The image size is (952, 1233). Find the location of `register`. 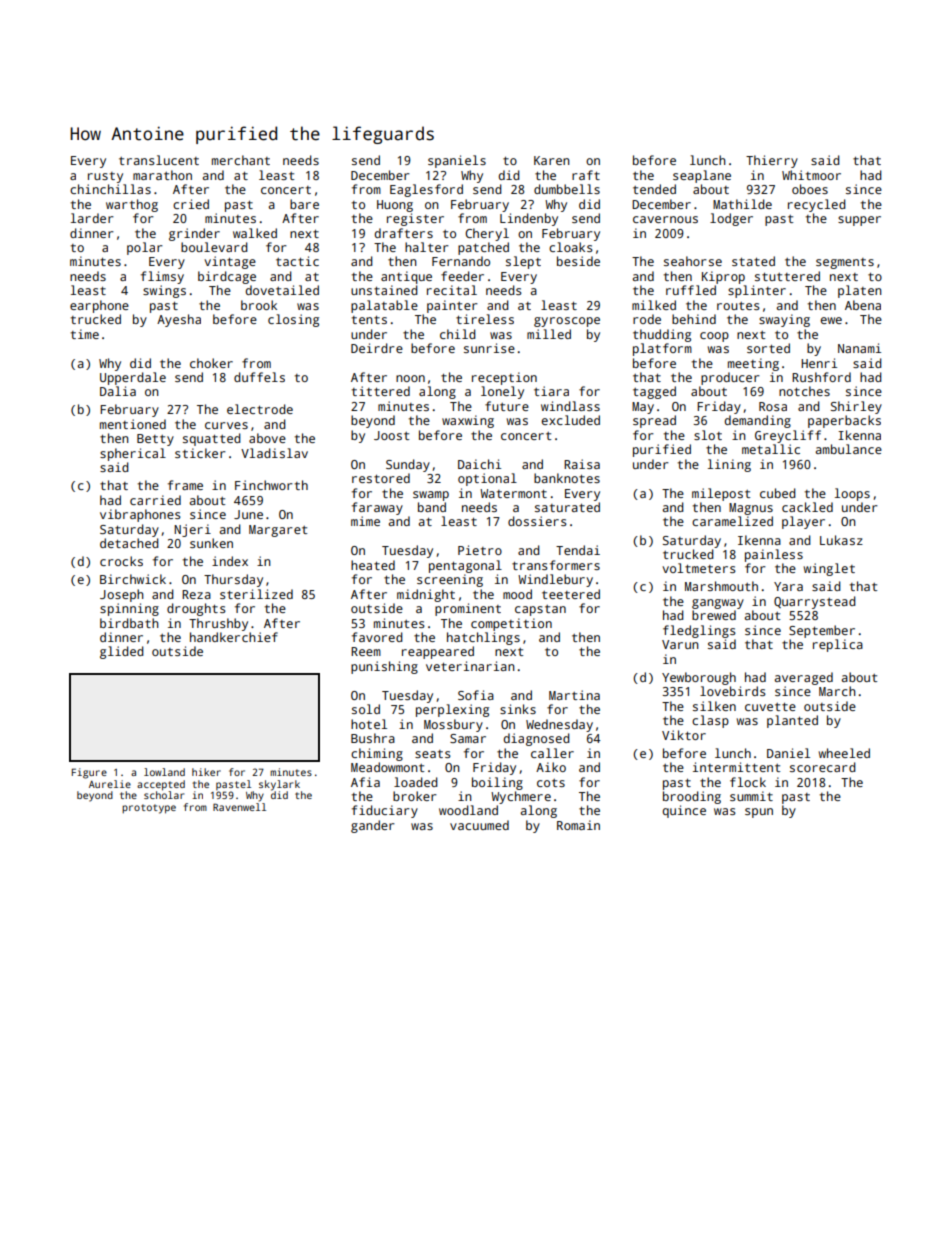

register is located at coordinates (415, 219).
